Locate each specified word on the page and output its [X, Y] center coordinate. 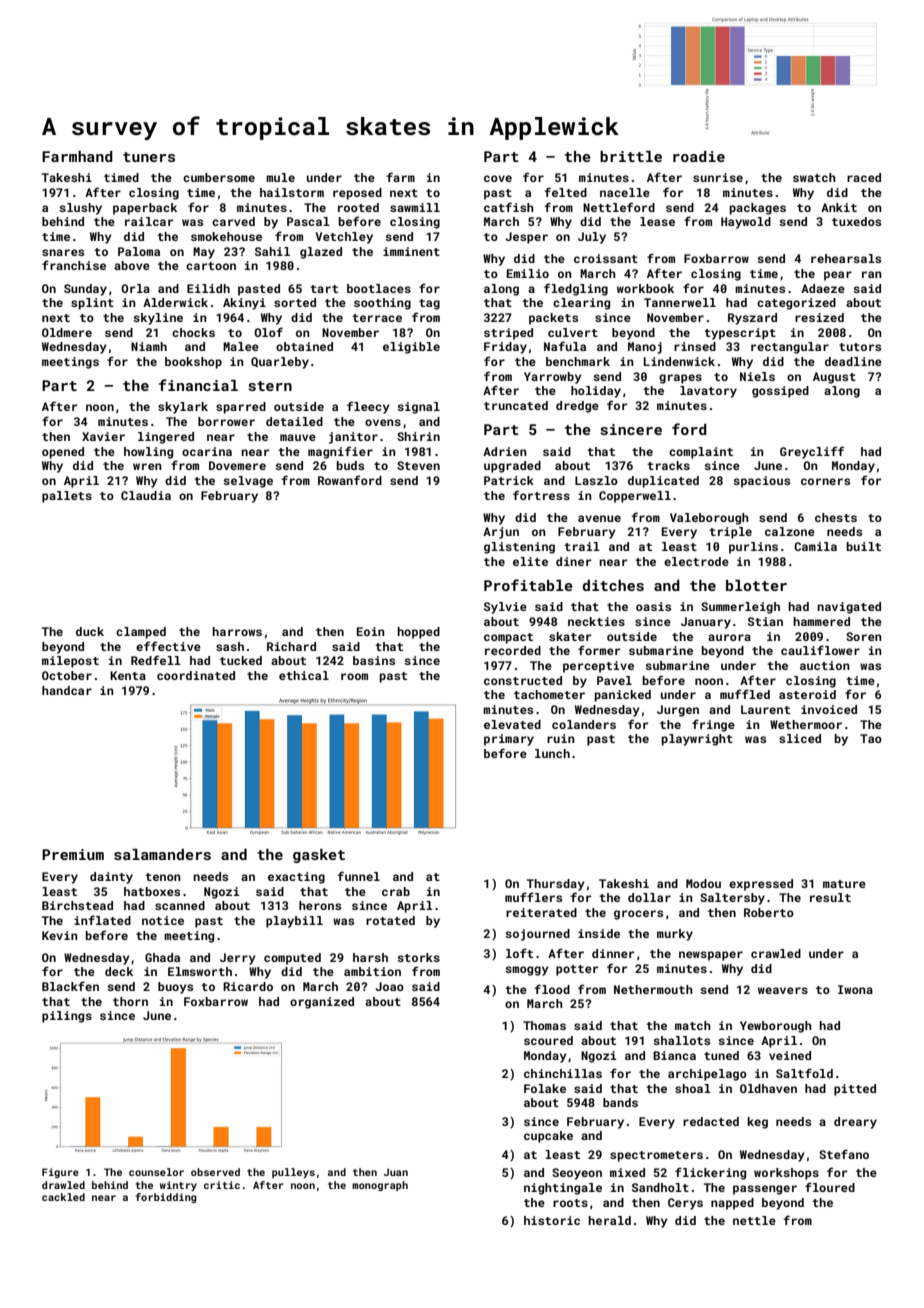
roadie [699, 156]
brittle [631, 156]
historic [552, 1220]
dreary [855, 1123]
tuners [149, 157]
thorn [130, 1001]
